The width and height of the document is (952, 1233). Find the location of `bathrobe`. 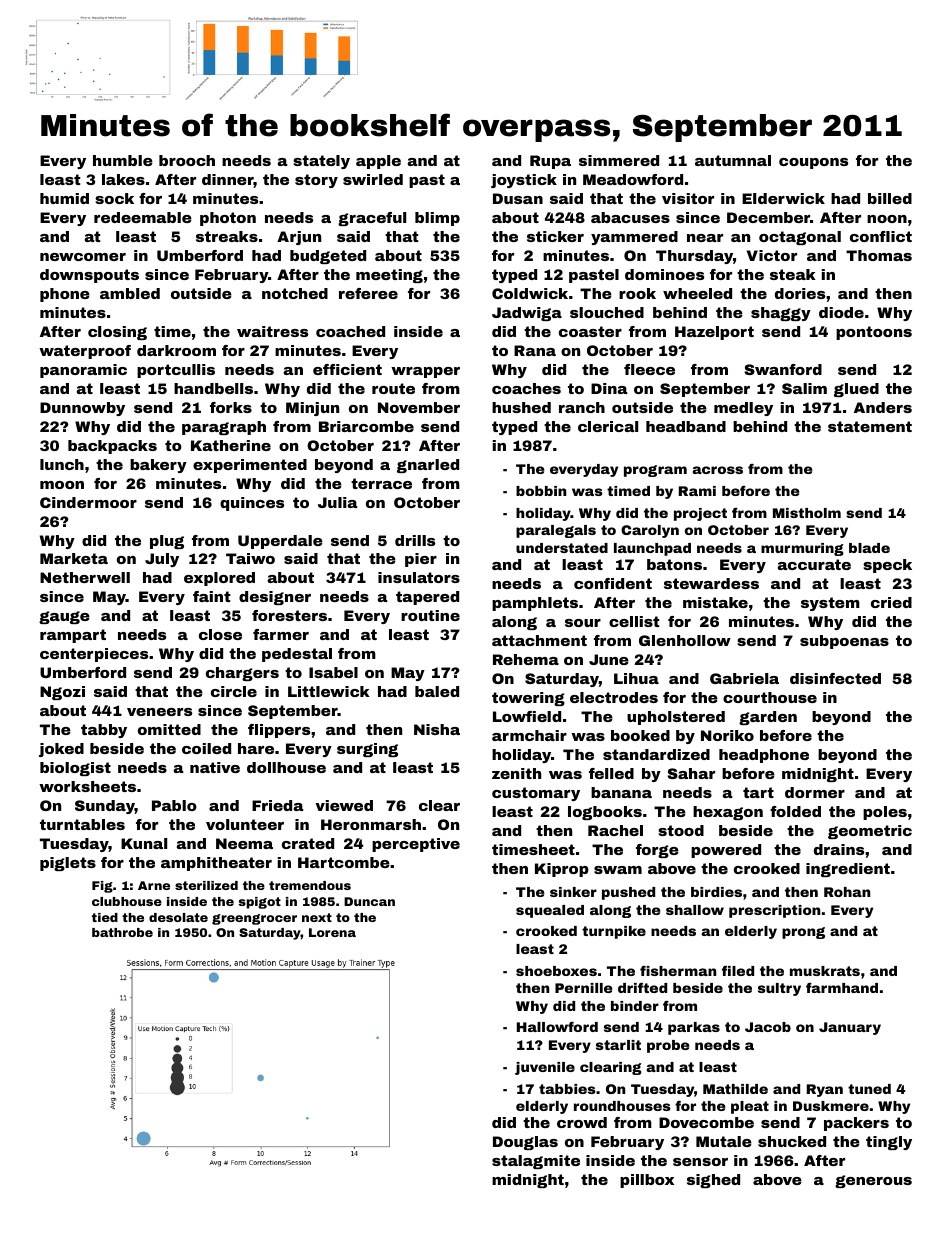

bathrobe is located at coordinates (122, 932).
